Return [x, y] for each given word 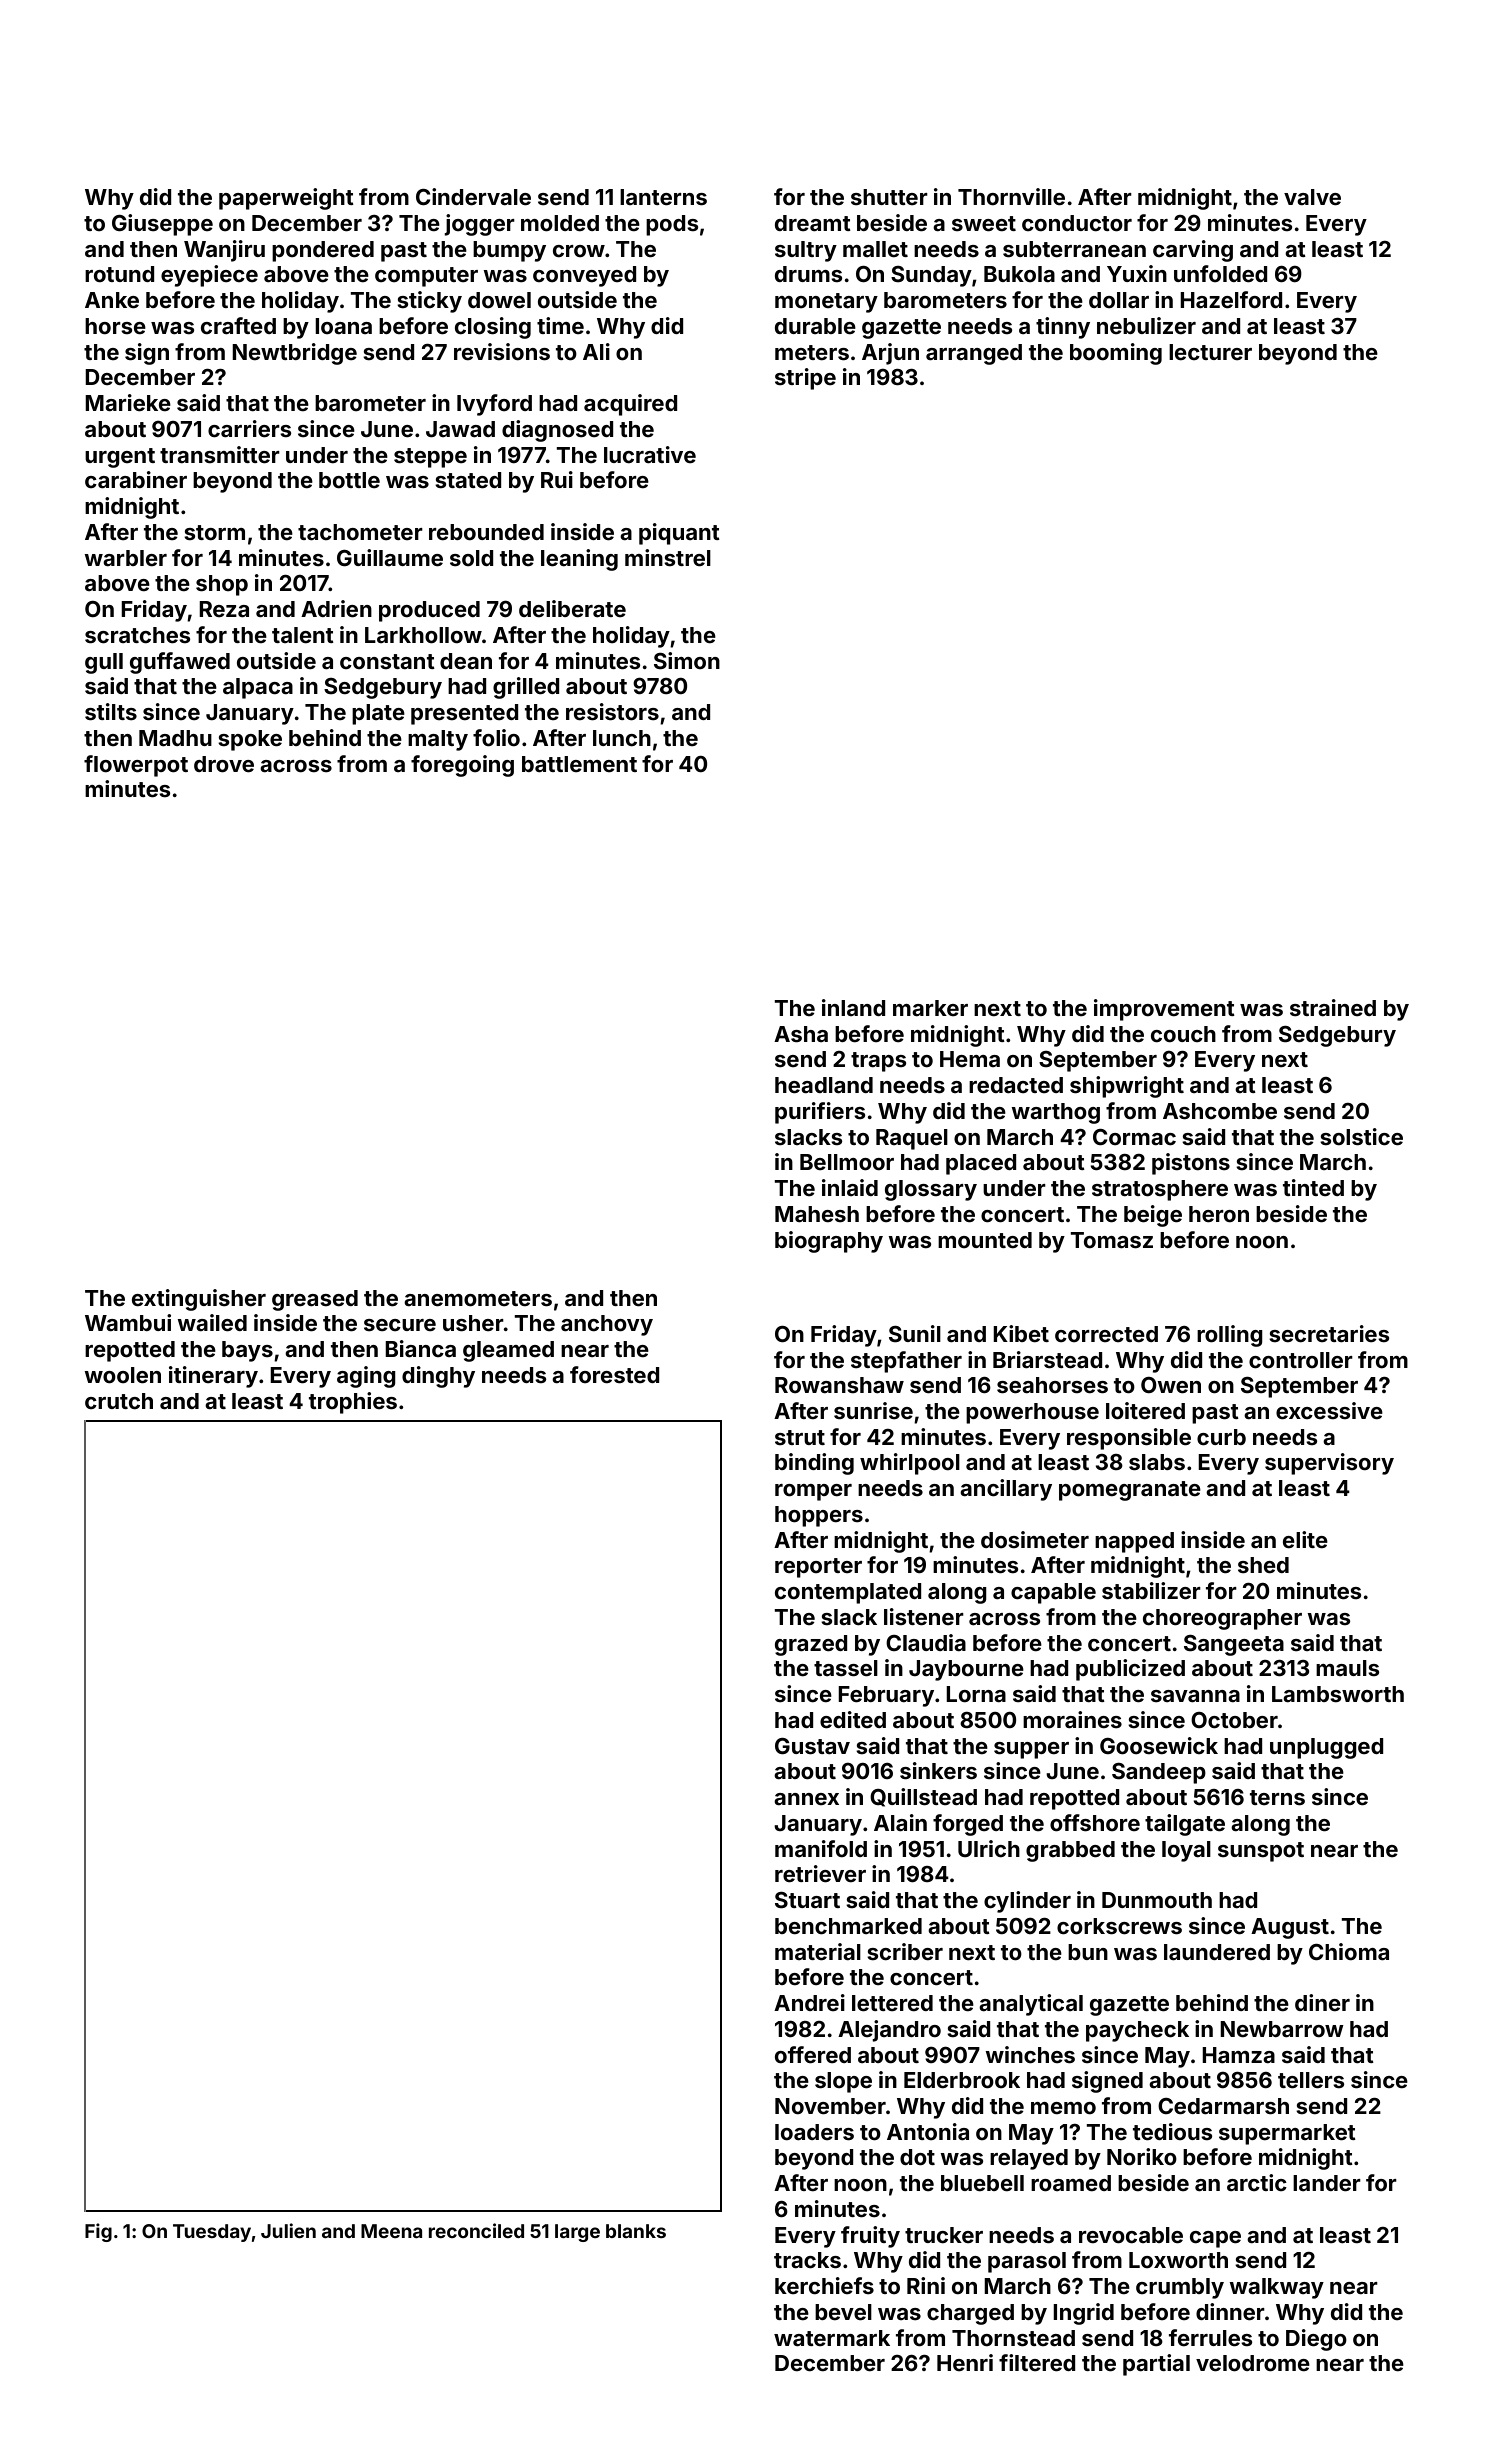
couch [1183, 1034]
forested [615, 1374]
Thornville [1011, 196]
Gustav [812, 1746]
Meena [391, 2231]
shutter [889, 197]
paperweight [286, 199]
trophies [353, 1403]
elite [1305, 1539]
